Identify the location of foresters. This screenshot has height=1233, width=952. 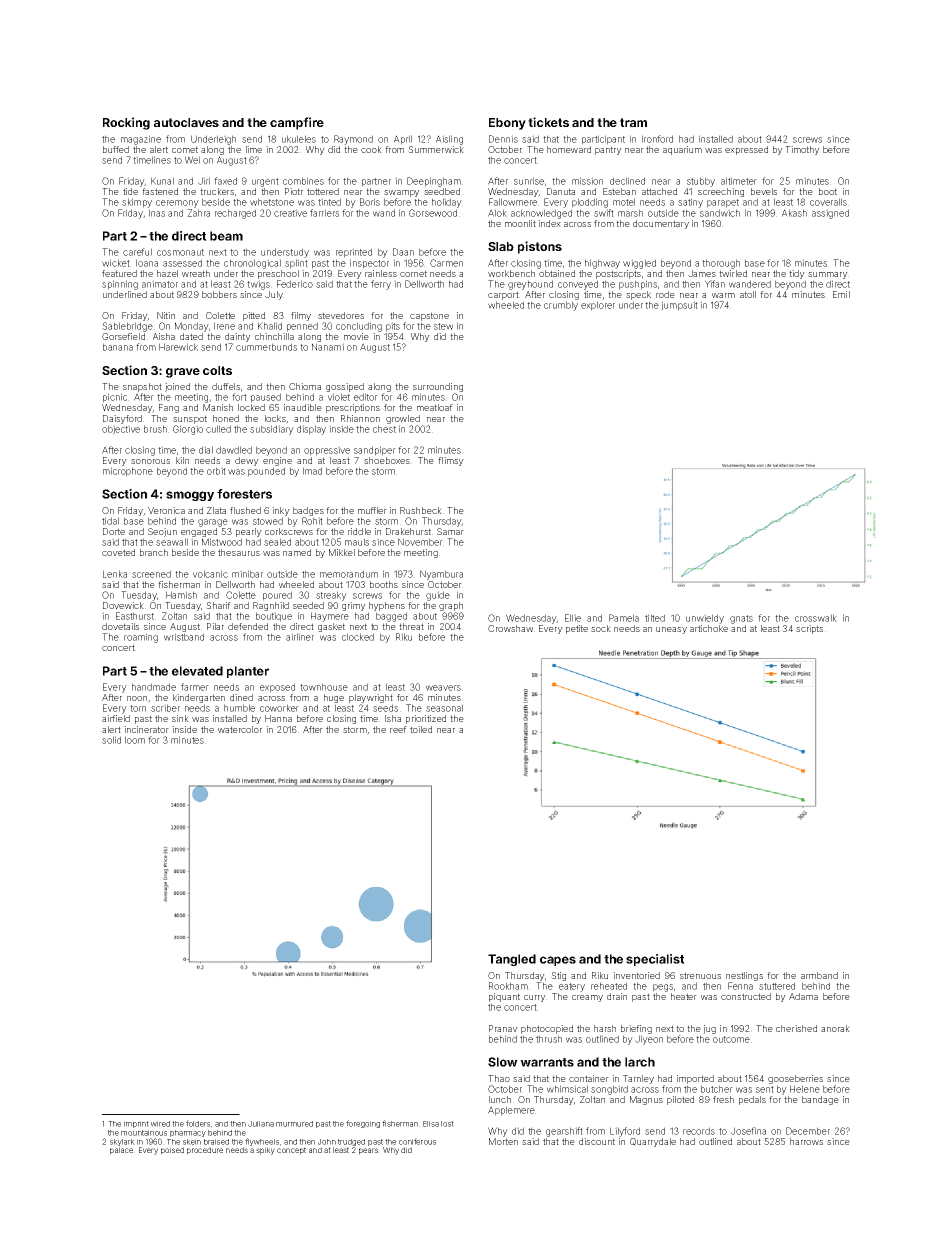
(244, 494).
